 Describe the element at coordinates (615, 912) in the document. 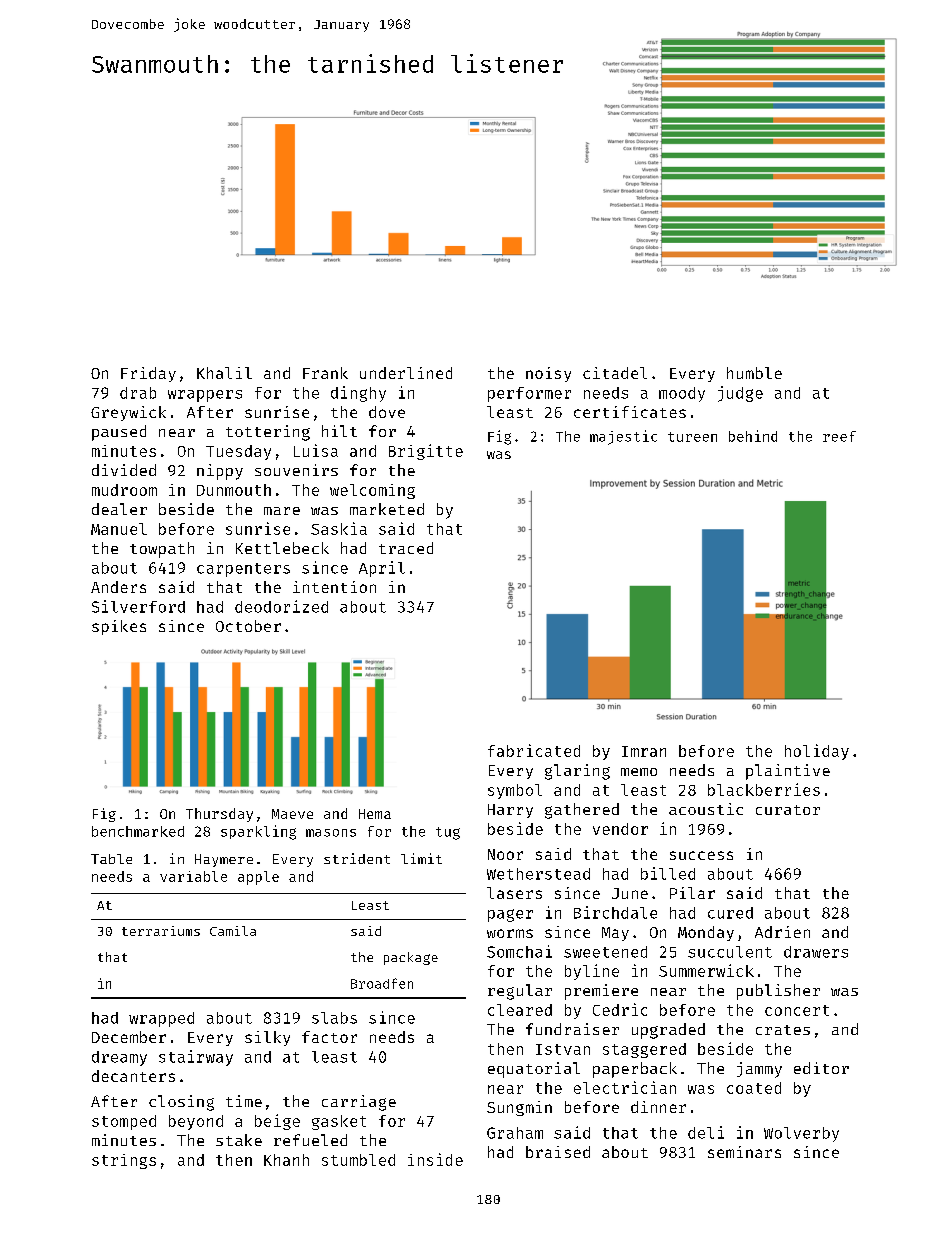

I see `Birchdale` at that location.
